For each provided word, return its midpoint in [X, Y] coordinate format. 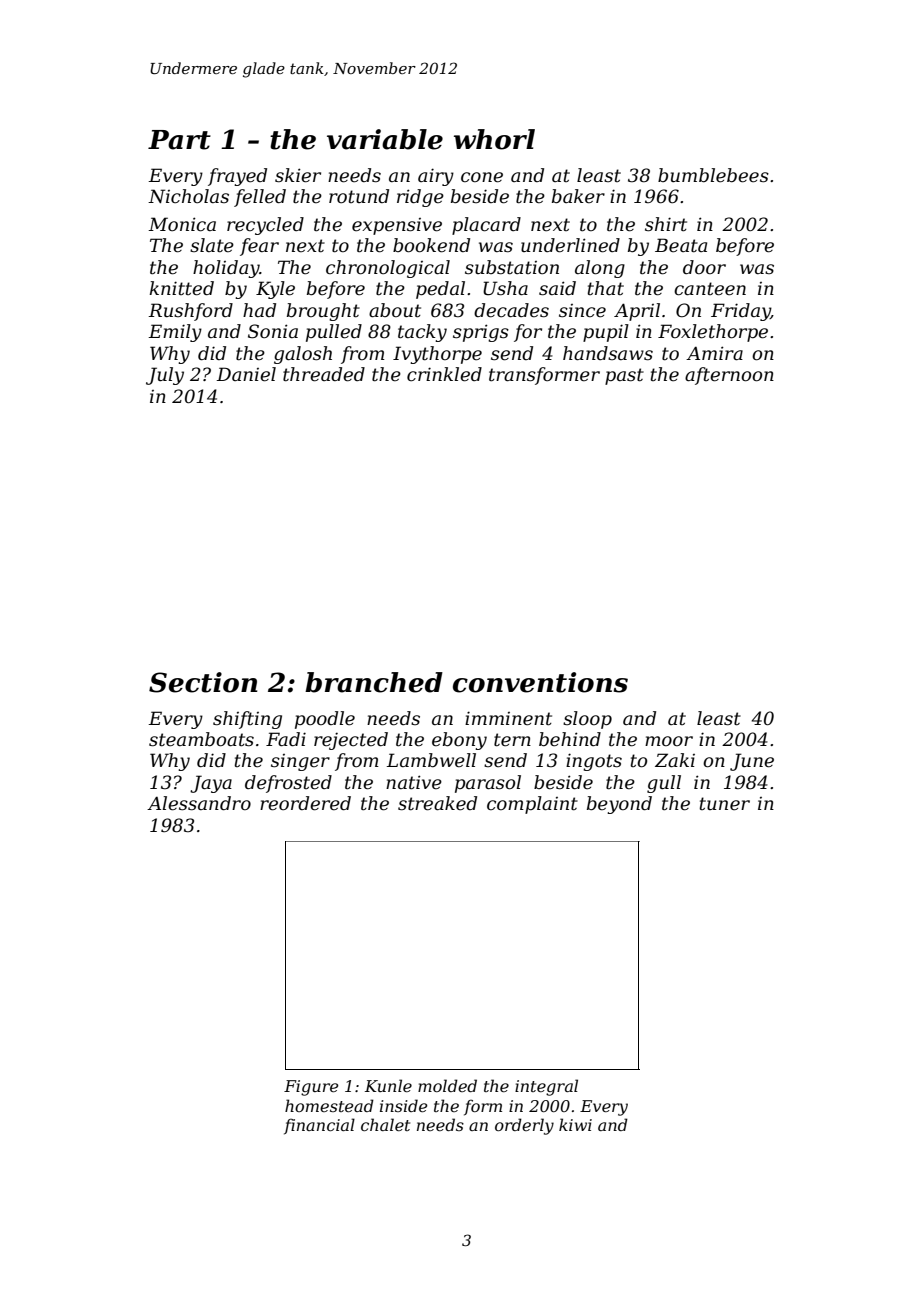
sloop [587, 720]
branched [374, 682]
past [624, 376]
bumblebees [713, 175]
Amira [714, 353]
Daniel [246, 374]
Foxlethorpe [713, 333]
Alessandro [199, 803]
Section [203, 682]
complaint [532, 805]
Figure [311, 1088]
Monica [182, 224]
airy [436, 177]
